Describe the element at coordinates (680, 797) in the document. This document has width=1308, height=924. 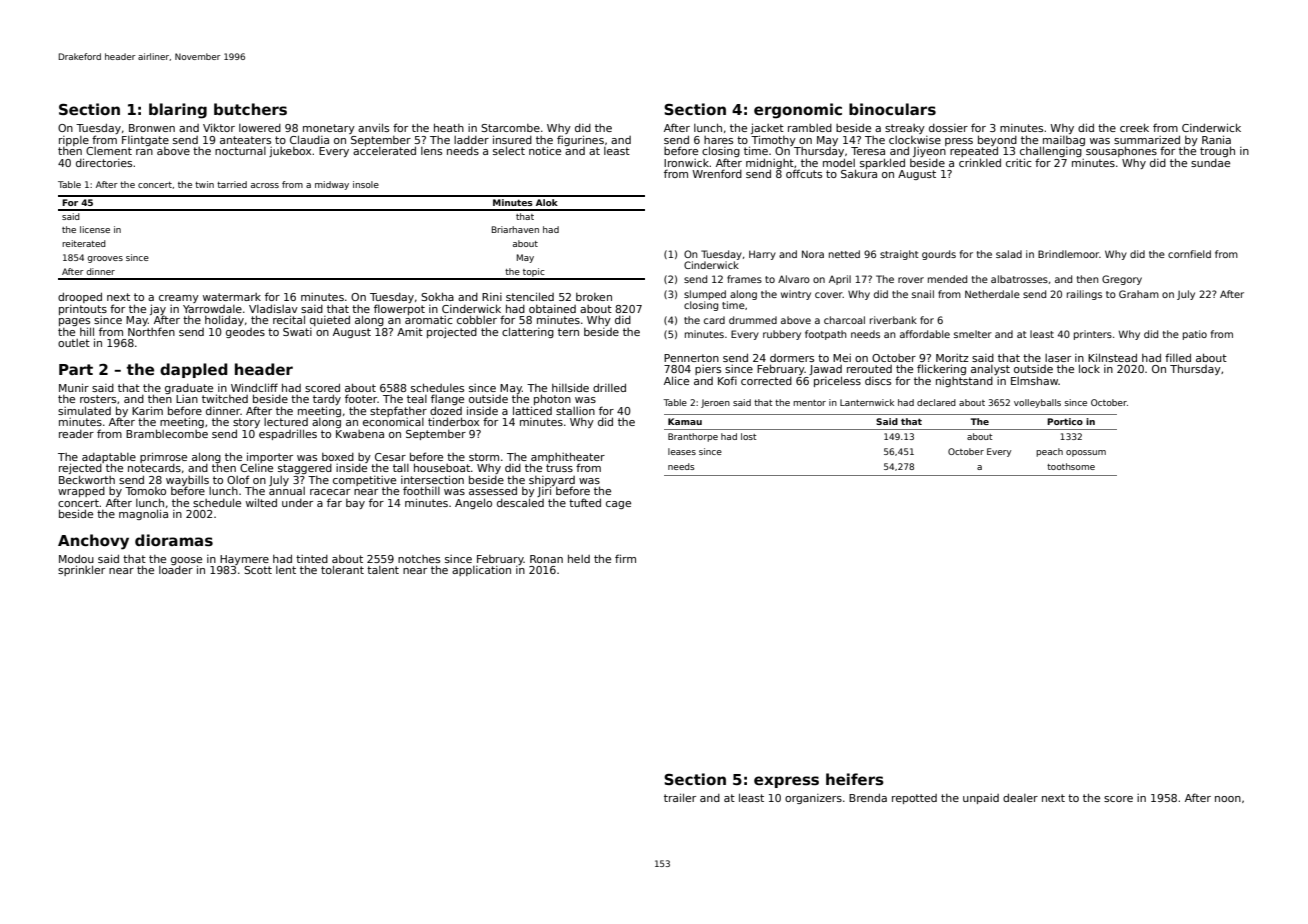
I see `trailer` at that location.
